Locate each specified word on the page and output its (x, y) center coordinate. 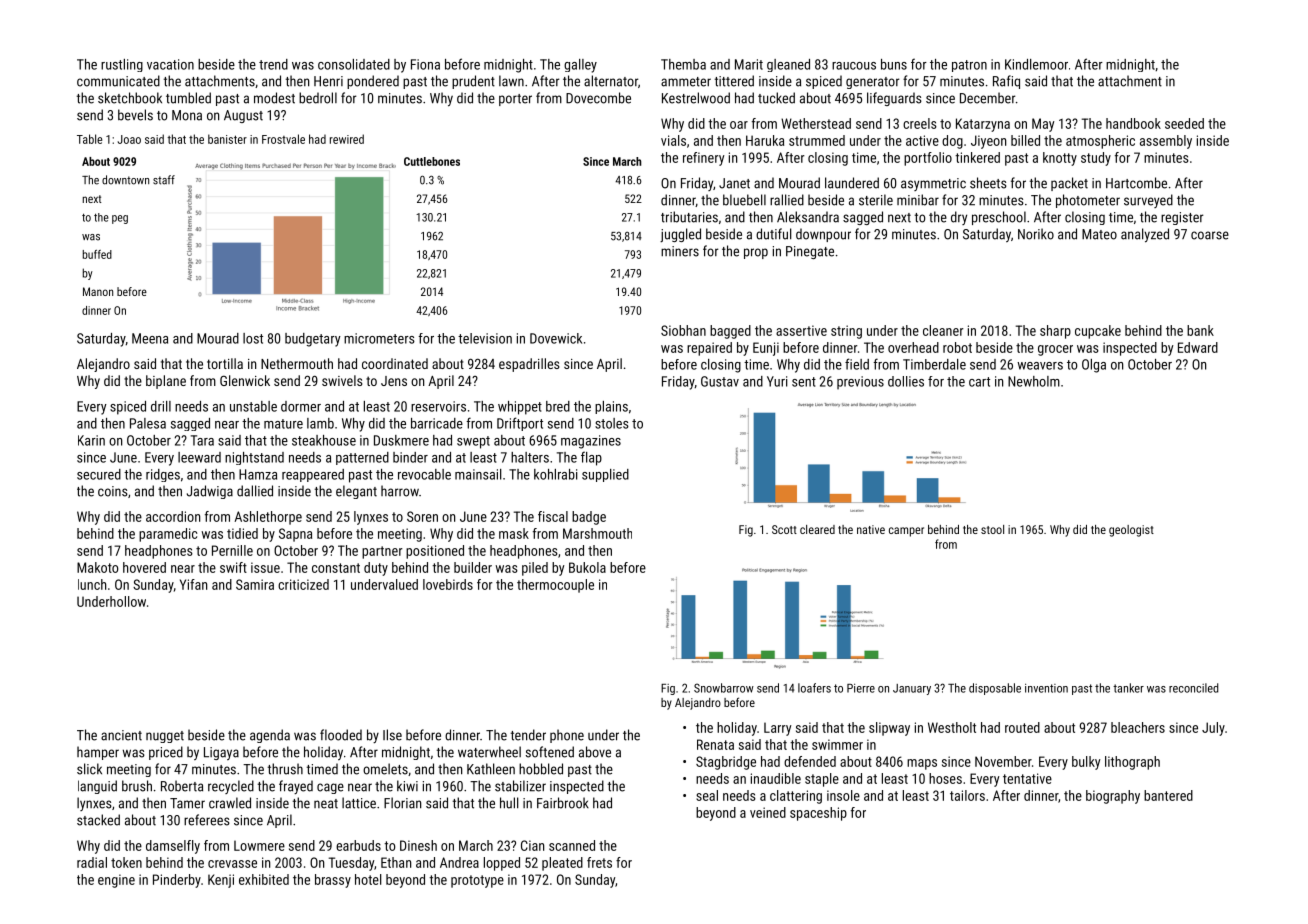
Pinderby (177, 881)
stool (992, 529)
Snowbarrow (724, 688)
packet (1069, 184)
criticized (303, 584)
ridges (163, 475)
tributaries (689, 217)
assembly (1166, 142)
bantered (1168, 795)
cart (979, 382)
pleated (562, 864)
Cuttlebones (432, 161)
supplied (605, 475)
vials (673, 140)
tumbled (188, 98)
